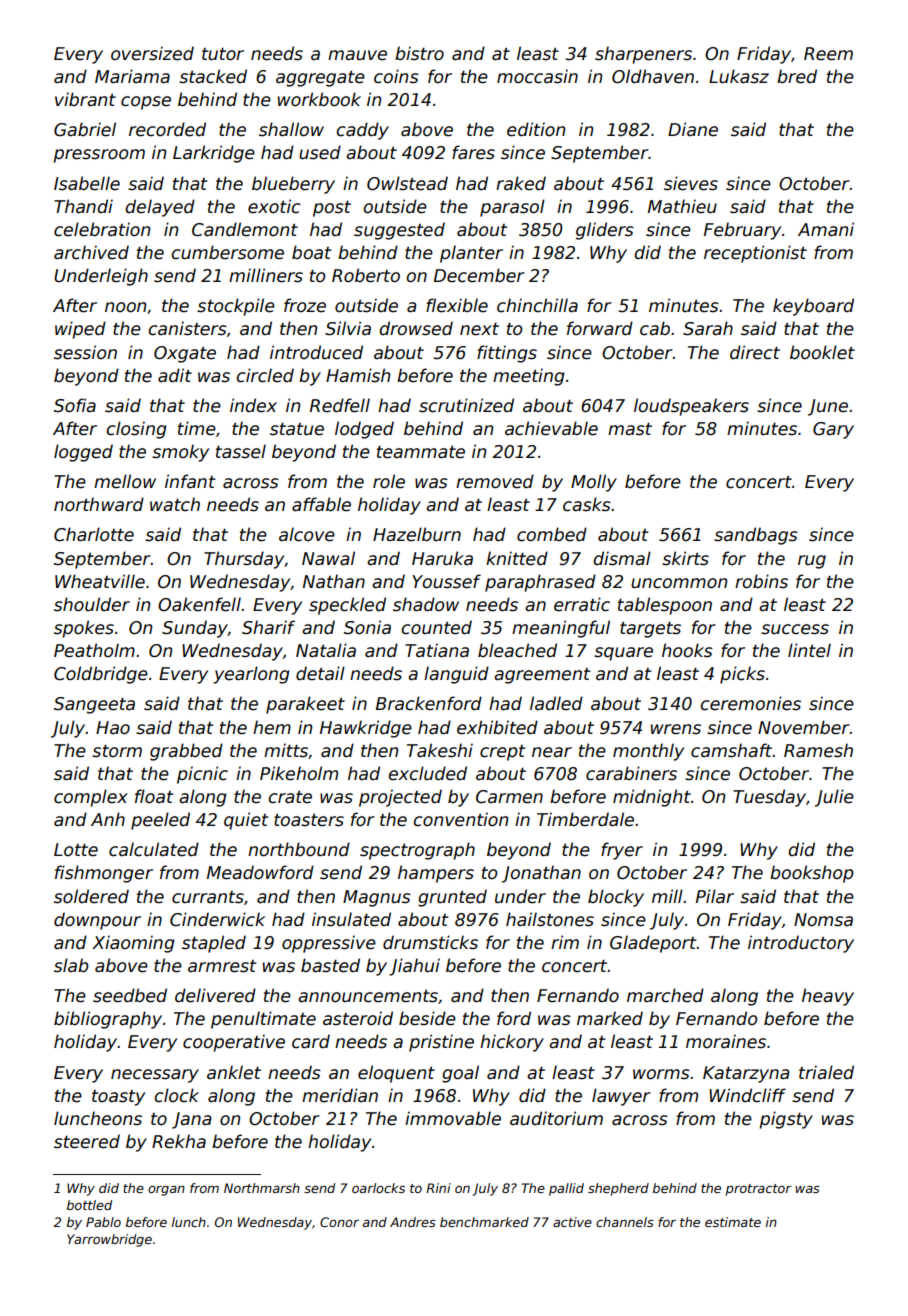 The image size is (908, 1316). Describe the element at coordinates (643, 55) in the document. I see `sharpeners` at that location.
